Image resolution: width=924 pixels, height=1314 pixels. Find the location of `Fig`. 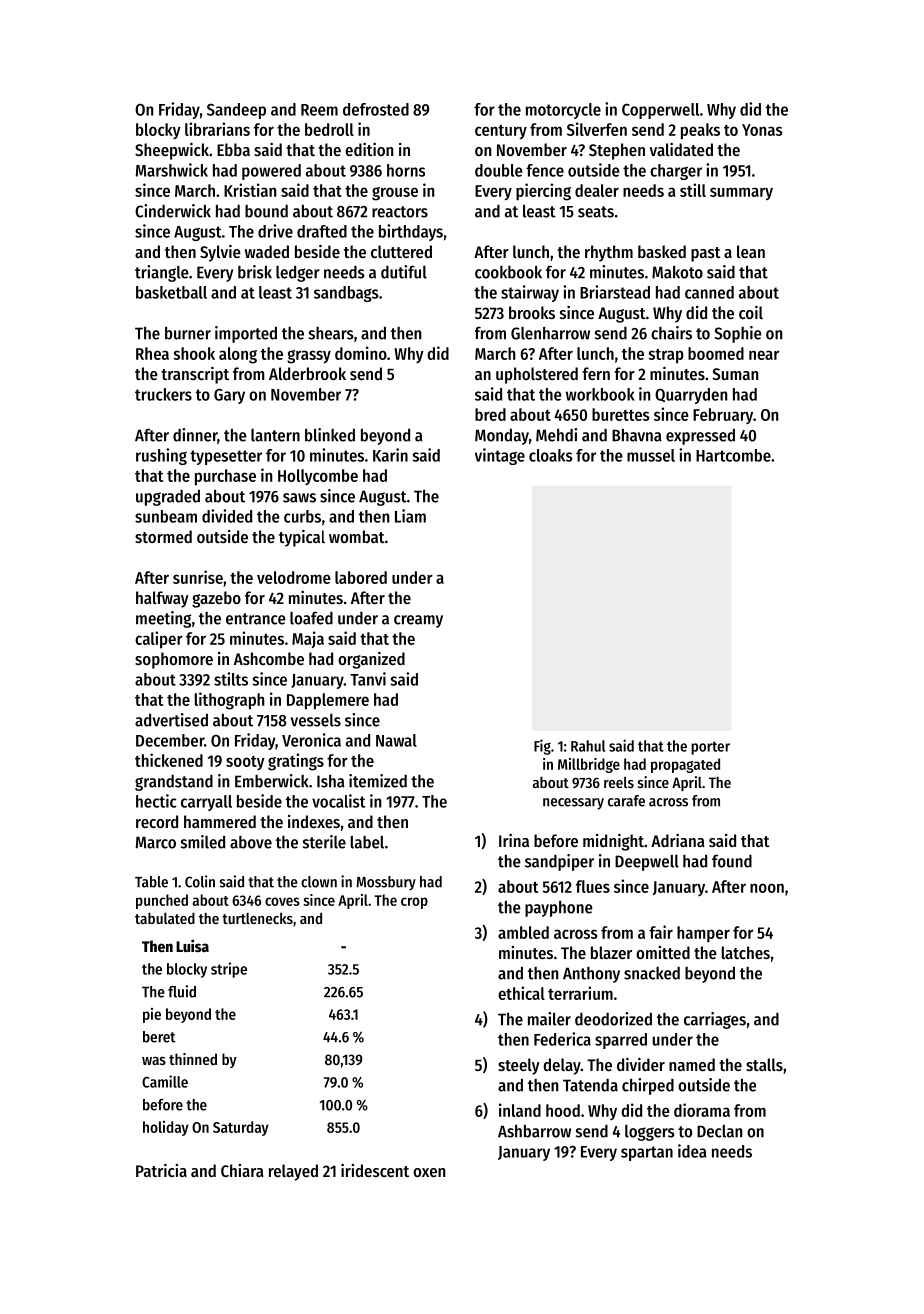

Fig is located at coordinates (542, 747).
